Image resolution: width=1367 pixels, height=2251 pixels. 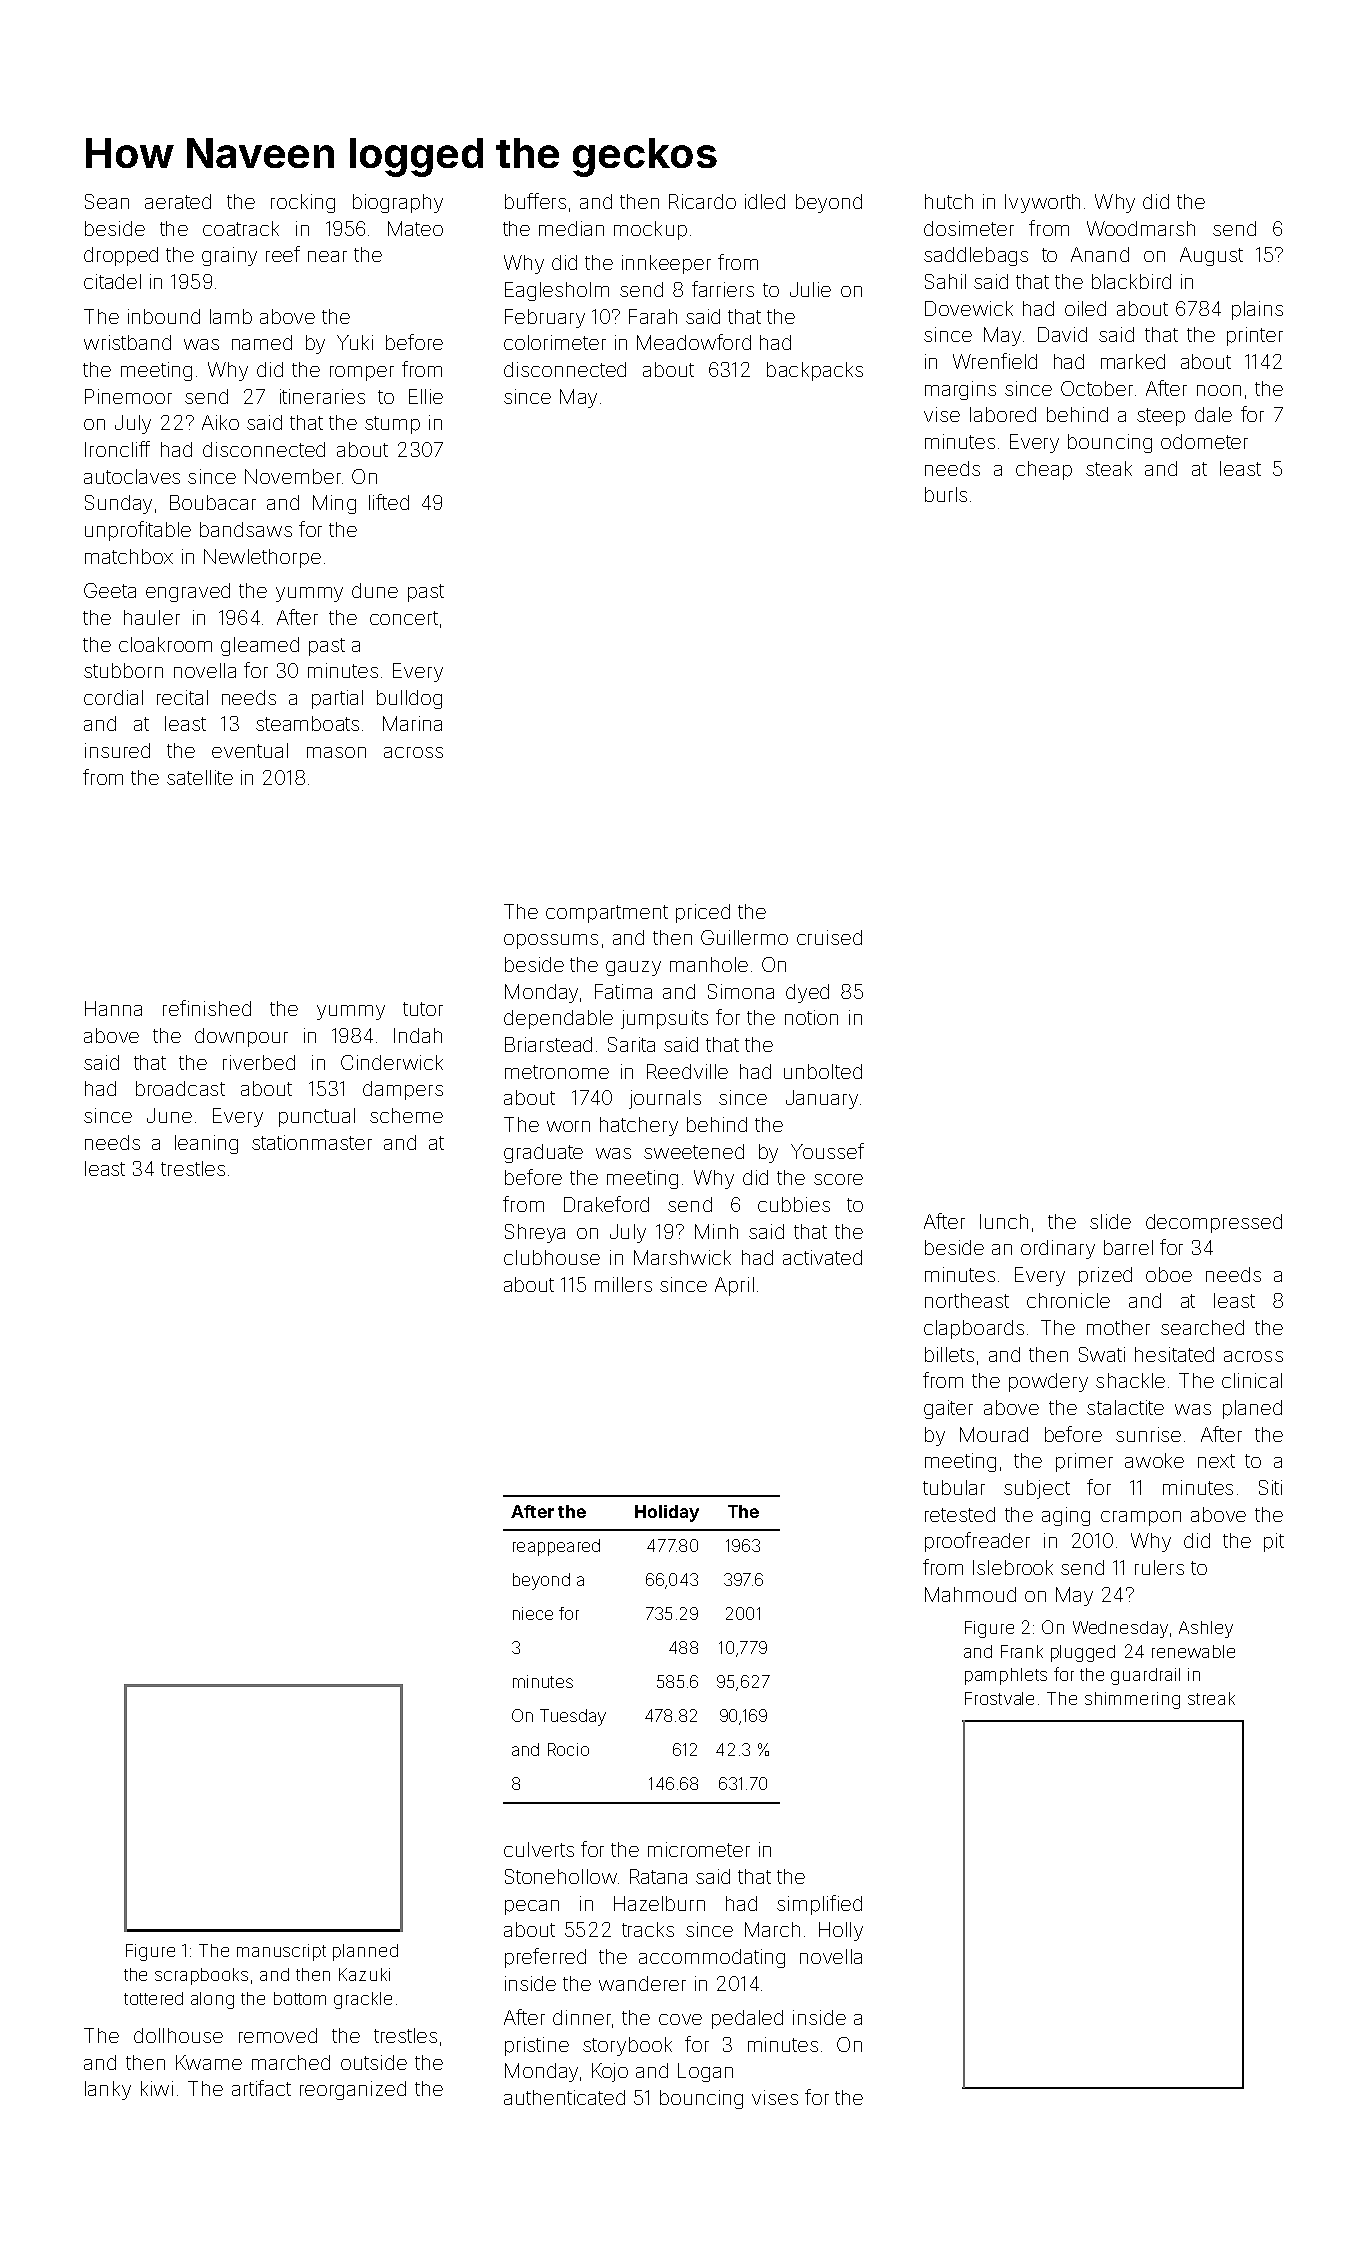 I want to click on concert, so click(x=404, y=618).
